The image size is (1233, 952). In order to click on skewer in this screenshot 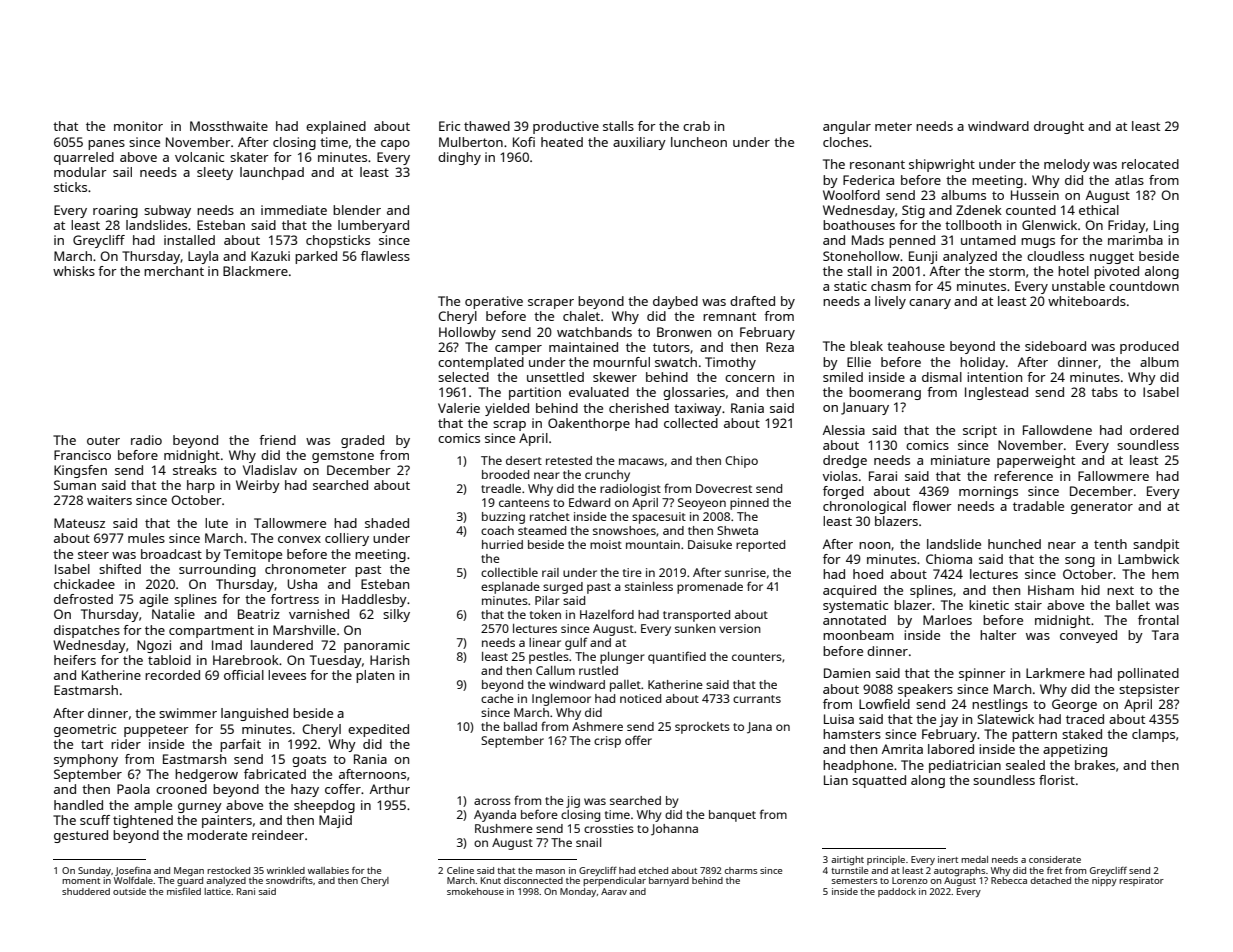, I will do `click(615, 377)`.
